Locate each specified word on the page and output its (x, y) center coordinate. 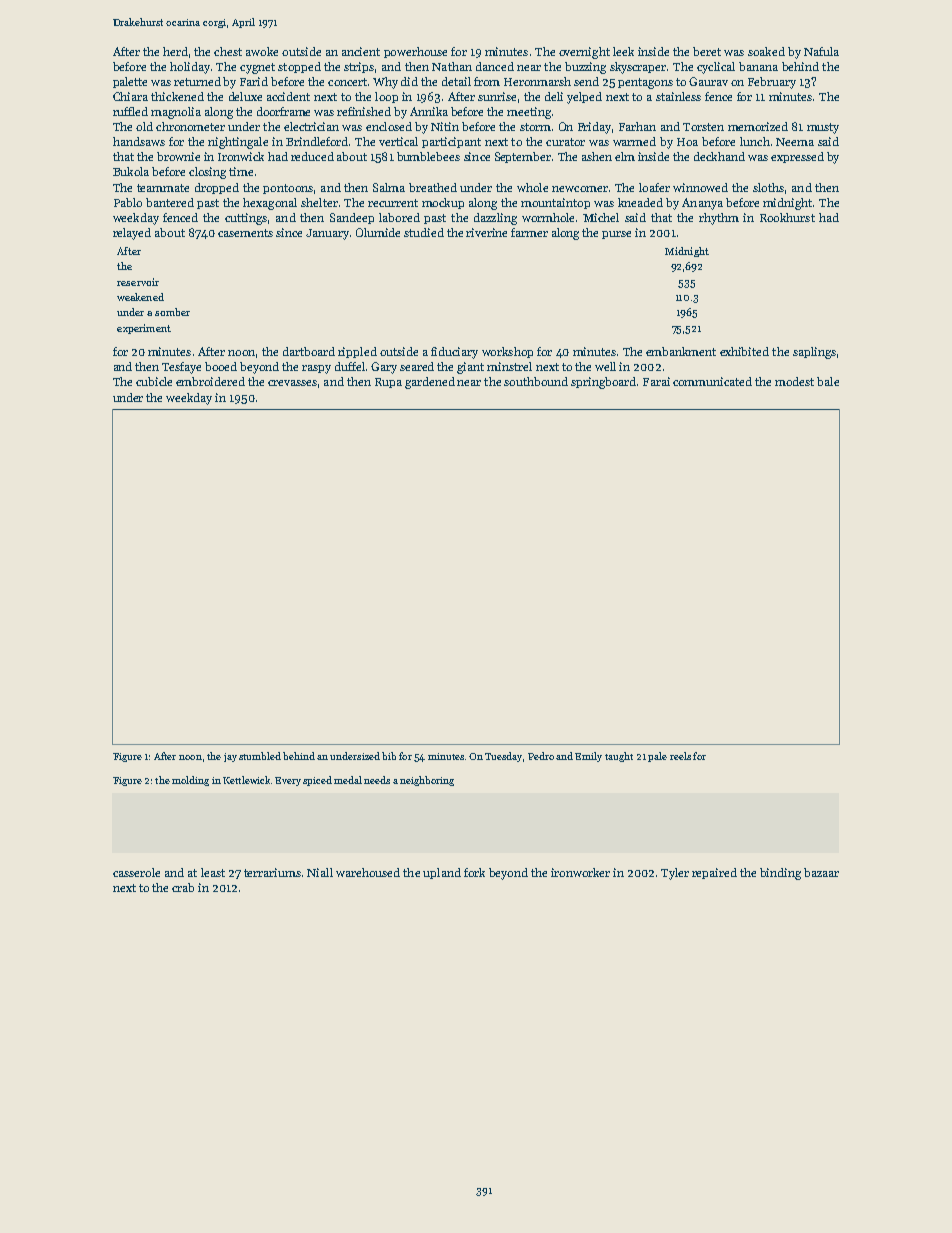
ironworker (580, 872)
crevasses (292, 383)
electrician (311, 126)
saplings (814, 353)
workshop (507, 352)
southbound (536, 381)
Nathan (452, 66)
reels (680, 756)
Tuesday (503, 757)
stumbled (260, 756)
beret (707, 51)
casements (245, 233)
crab (183, 887)
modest (794, 381)
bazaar (821, 872)
